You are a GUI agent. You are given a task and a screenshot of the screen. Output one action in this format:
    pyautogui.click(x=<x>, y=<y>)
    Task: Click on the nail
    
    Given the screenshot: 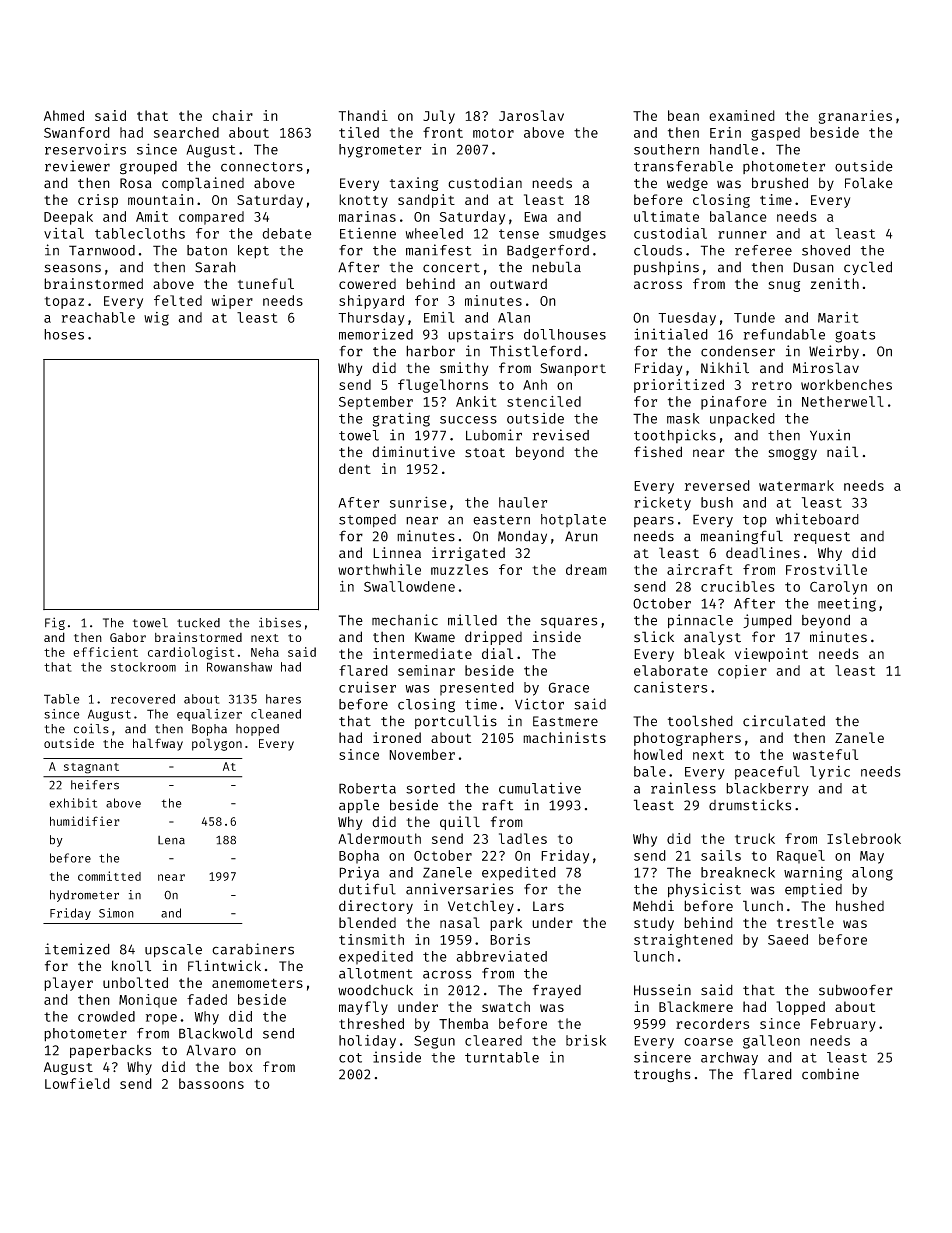 What is the action you would take?
    pyautogui.click(x=842, y=452)
